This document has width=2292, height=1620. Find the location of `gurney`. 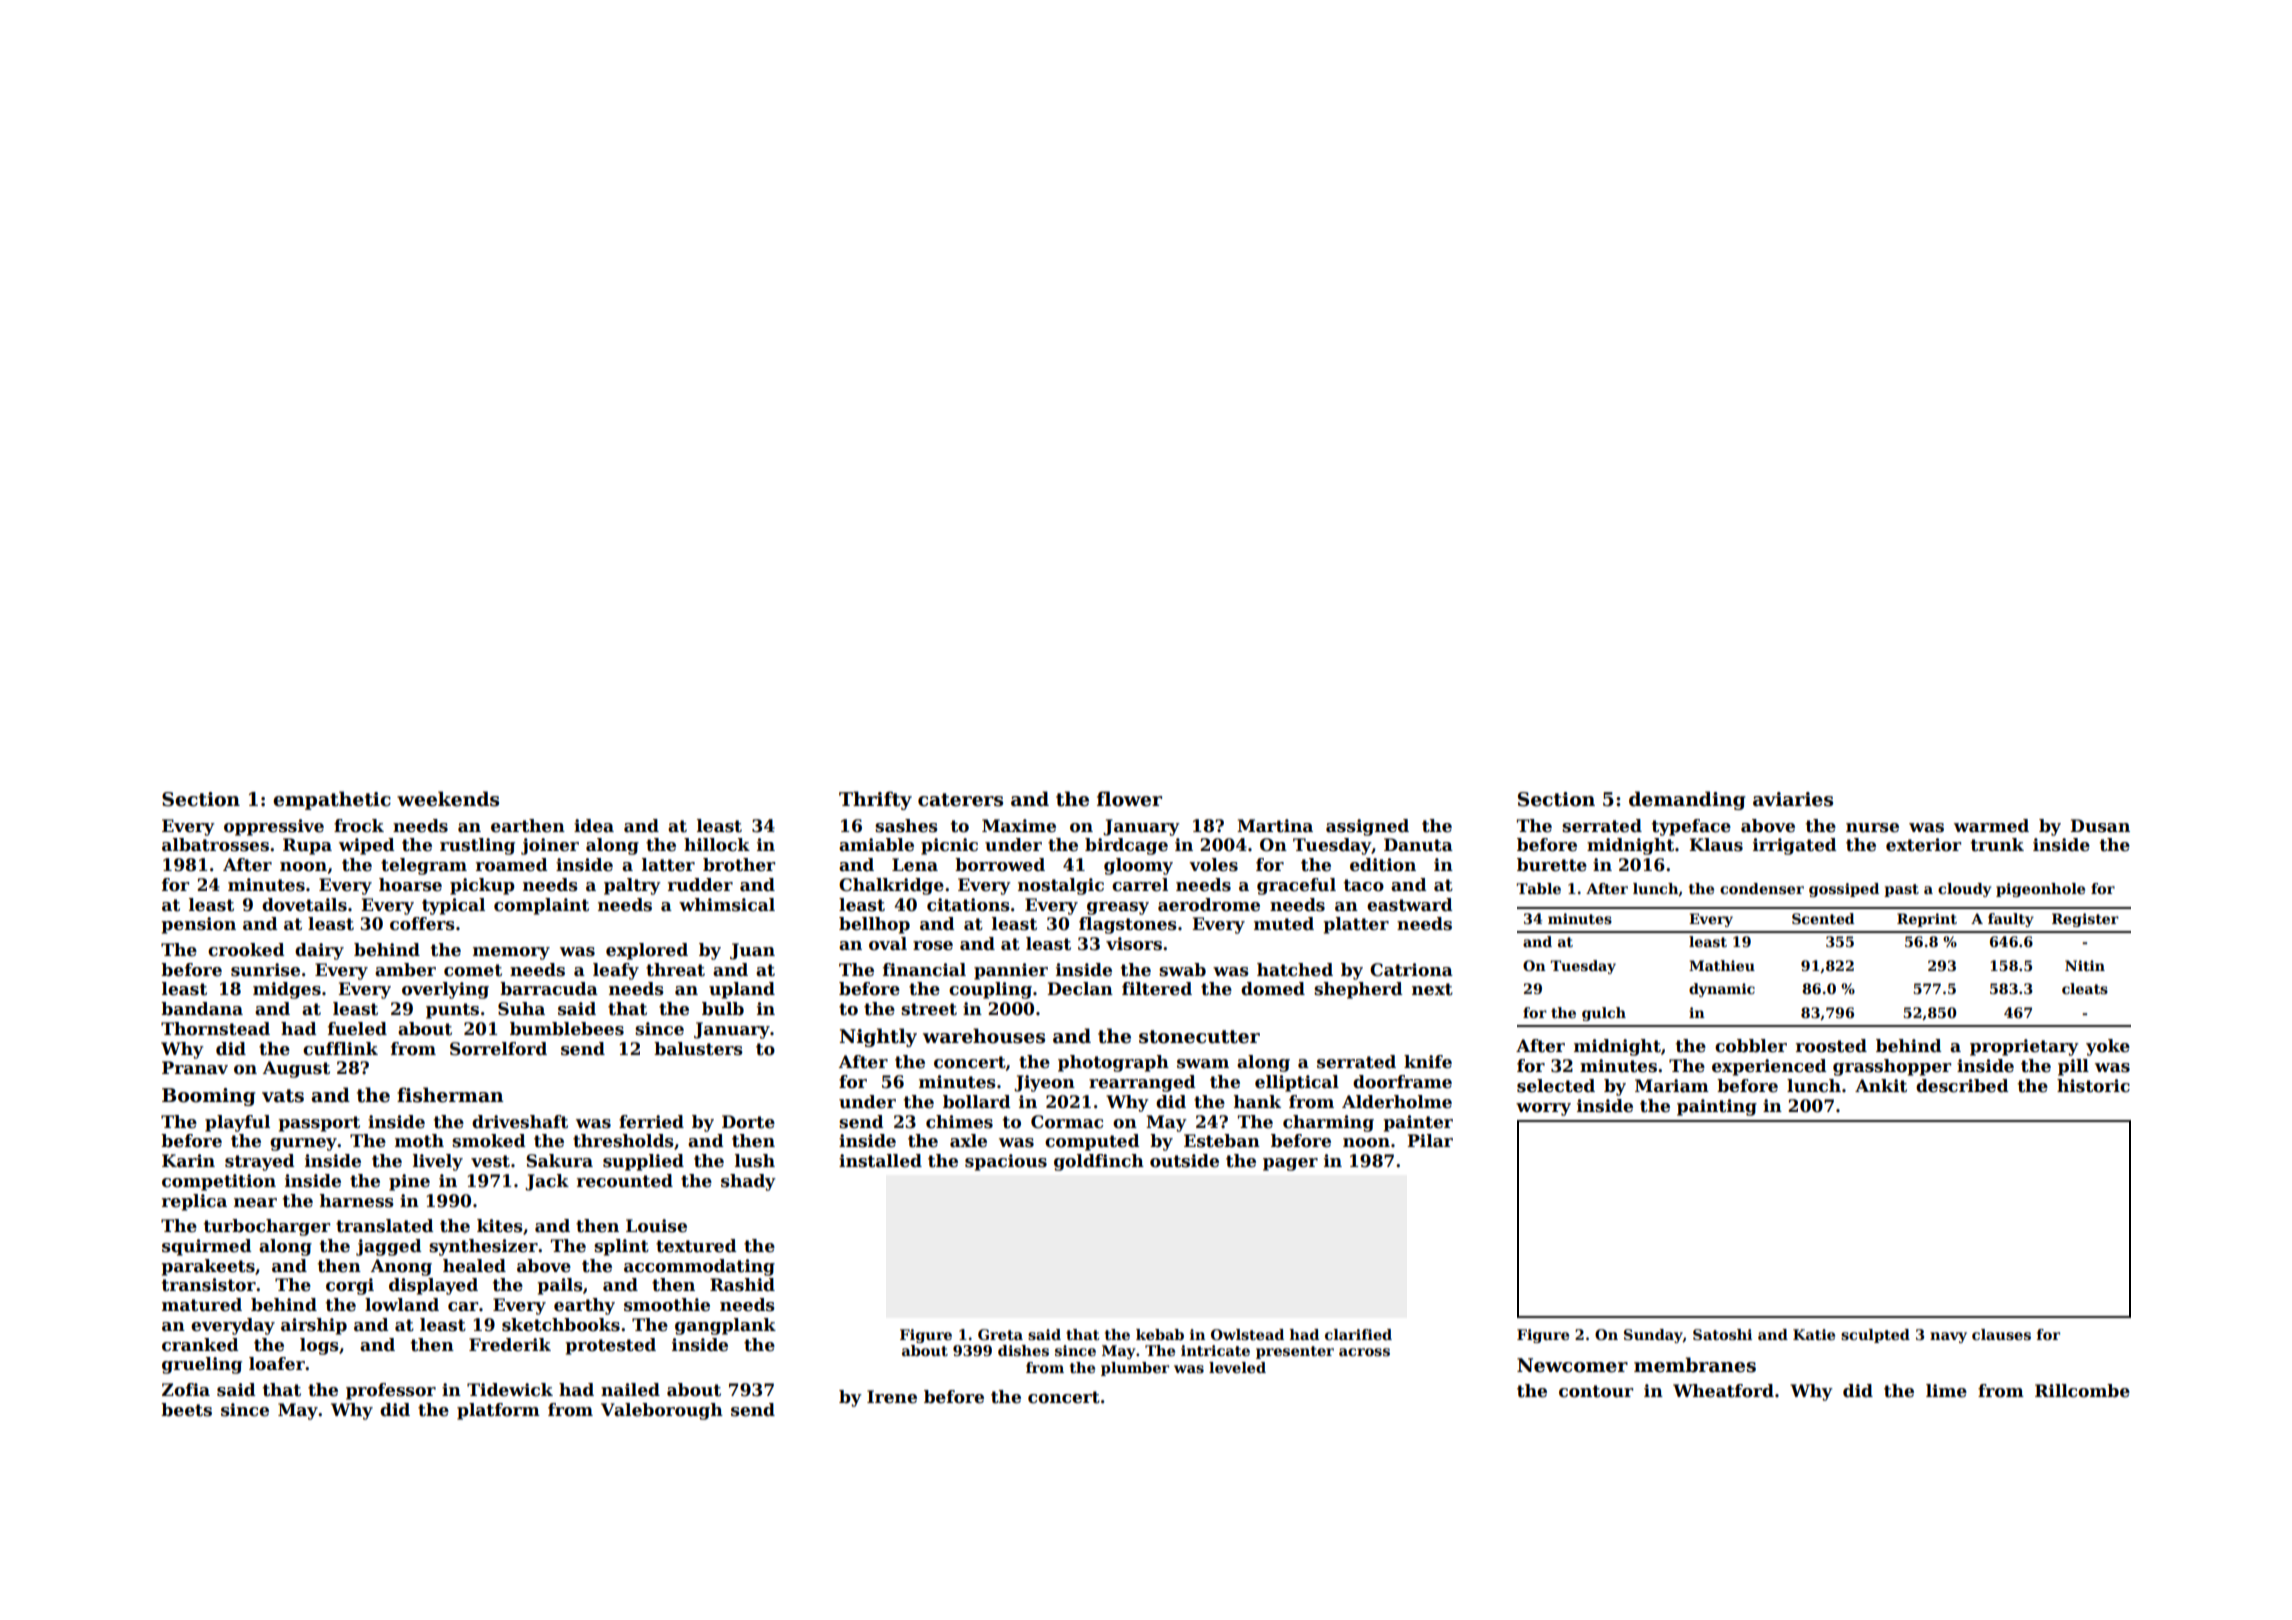

gurney is located at coordinates (303, 1144).
